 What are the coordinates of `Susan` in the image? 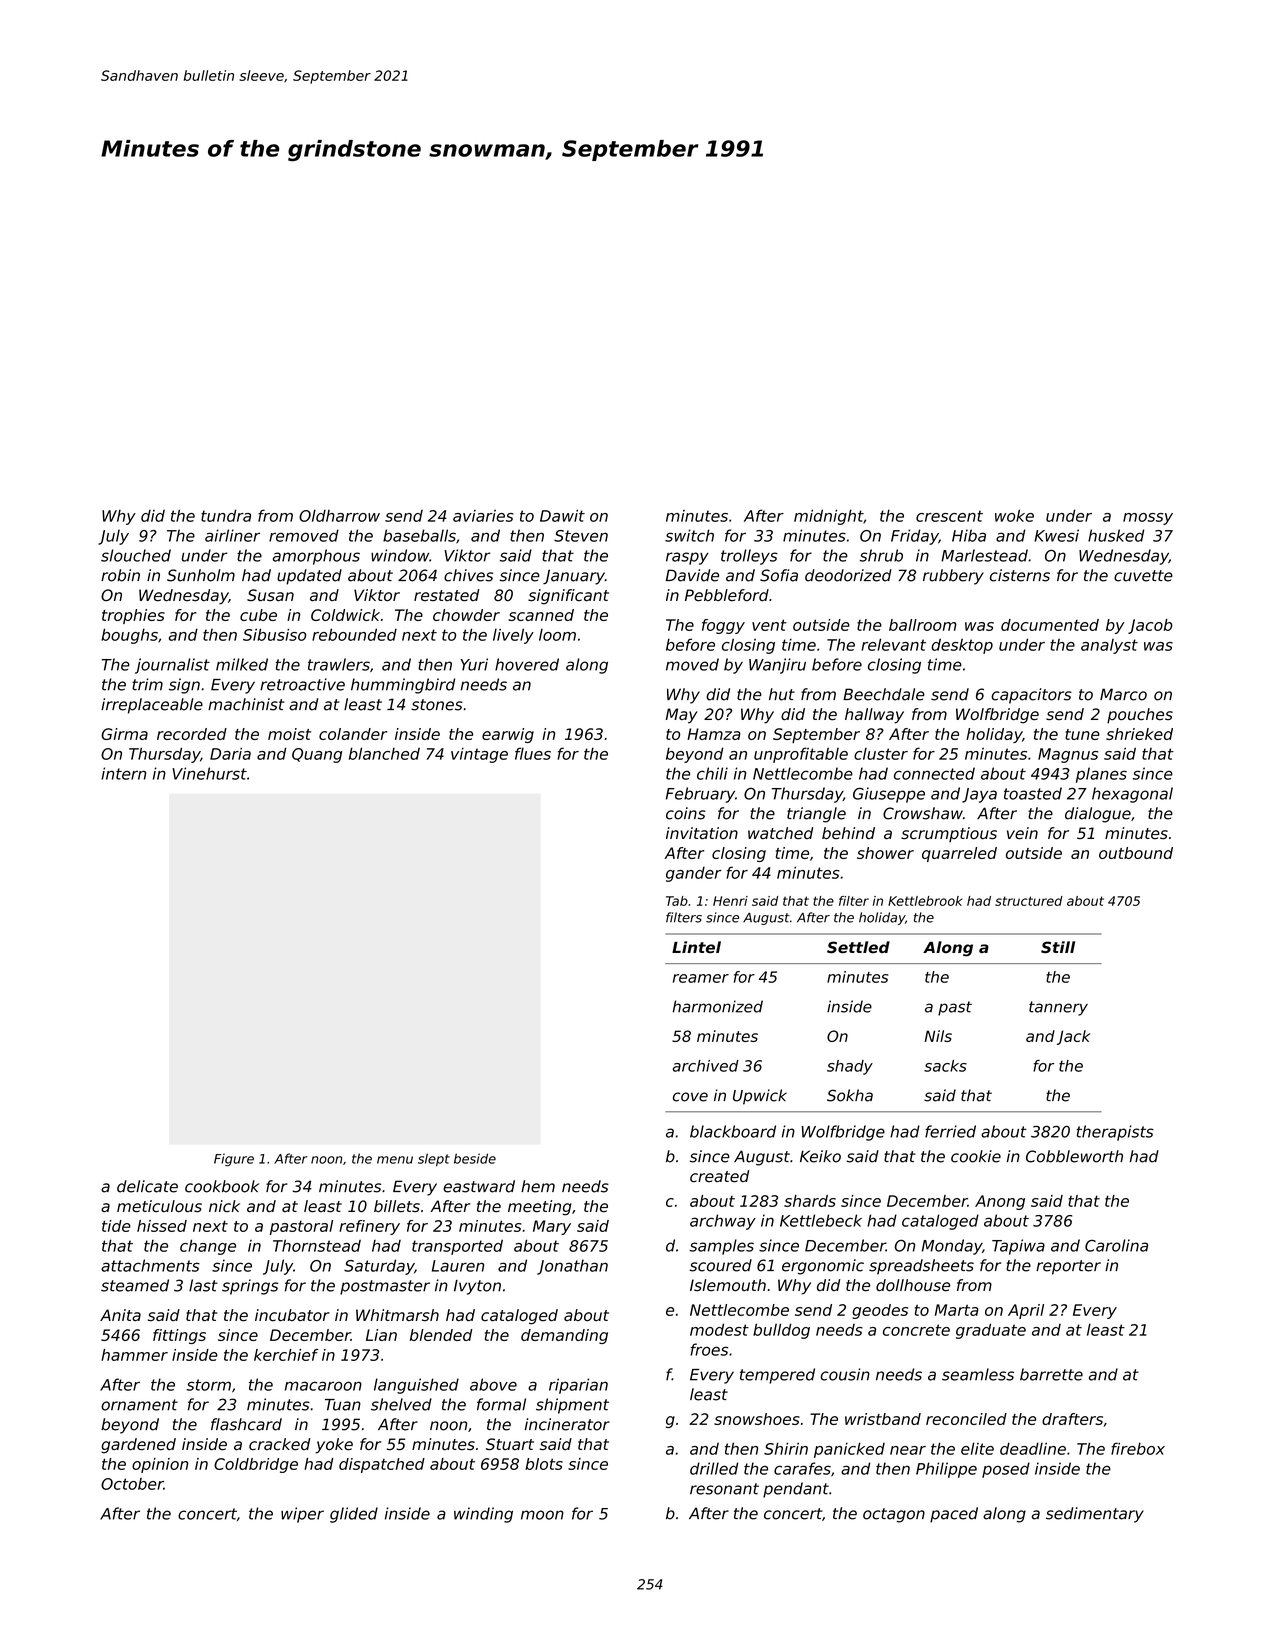 It's located at (270, 595).
